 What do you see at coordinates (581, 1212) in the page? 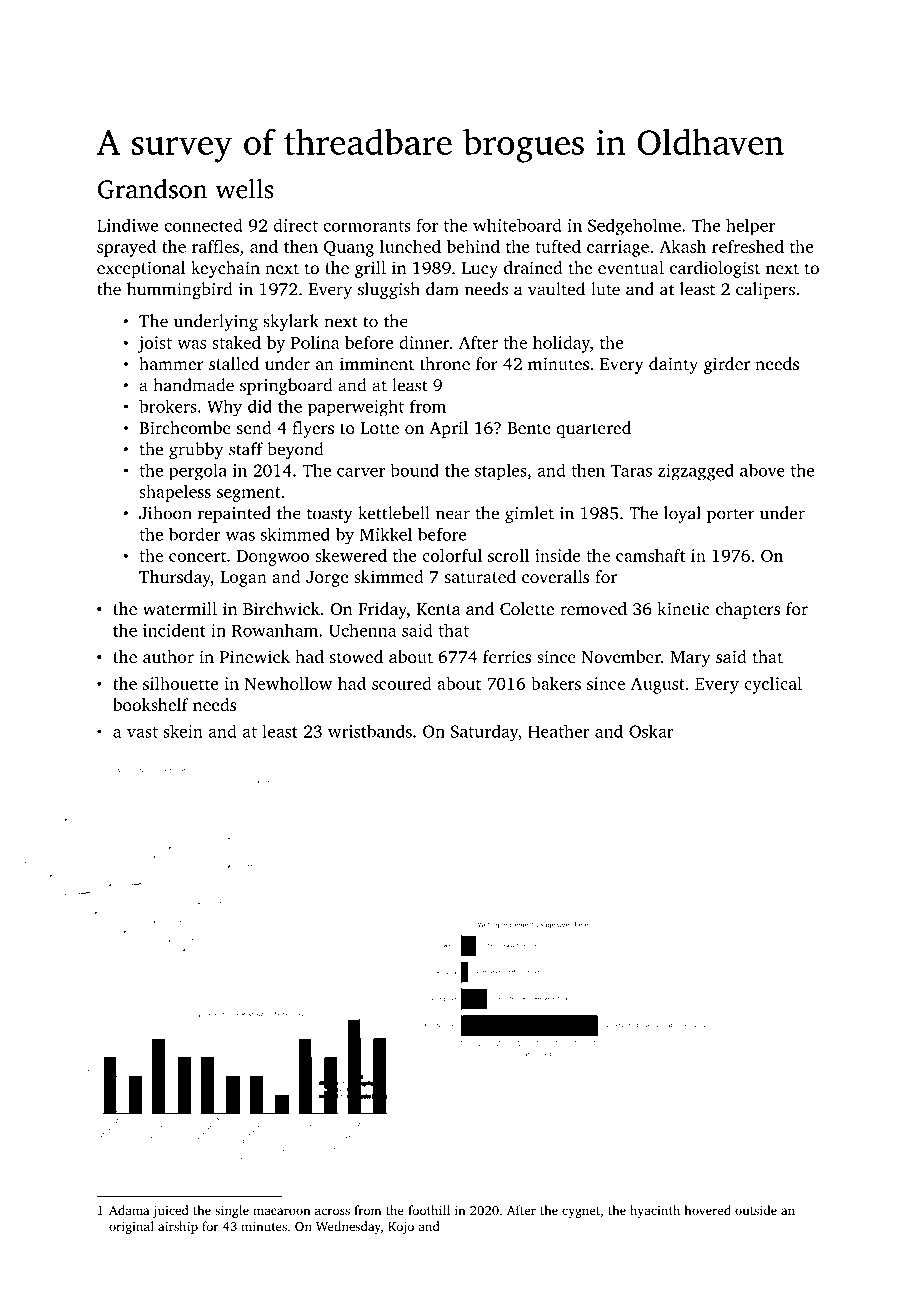
I see `cygnet` at bounding box center [581, 1212].
